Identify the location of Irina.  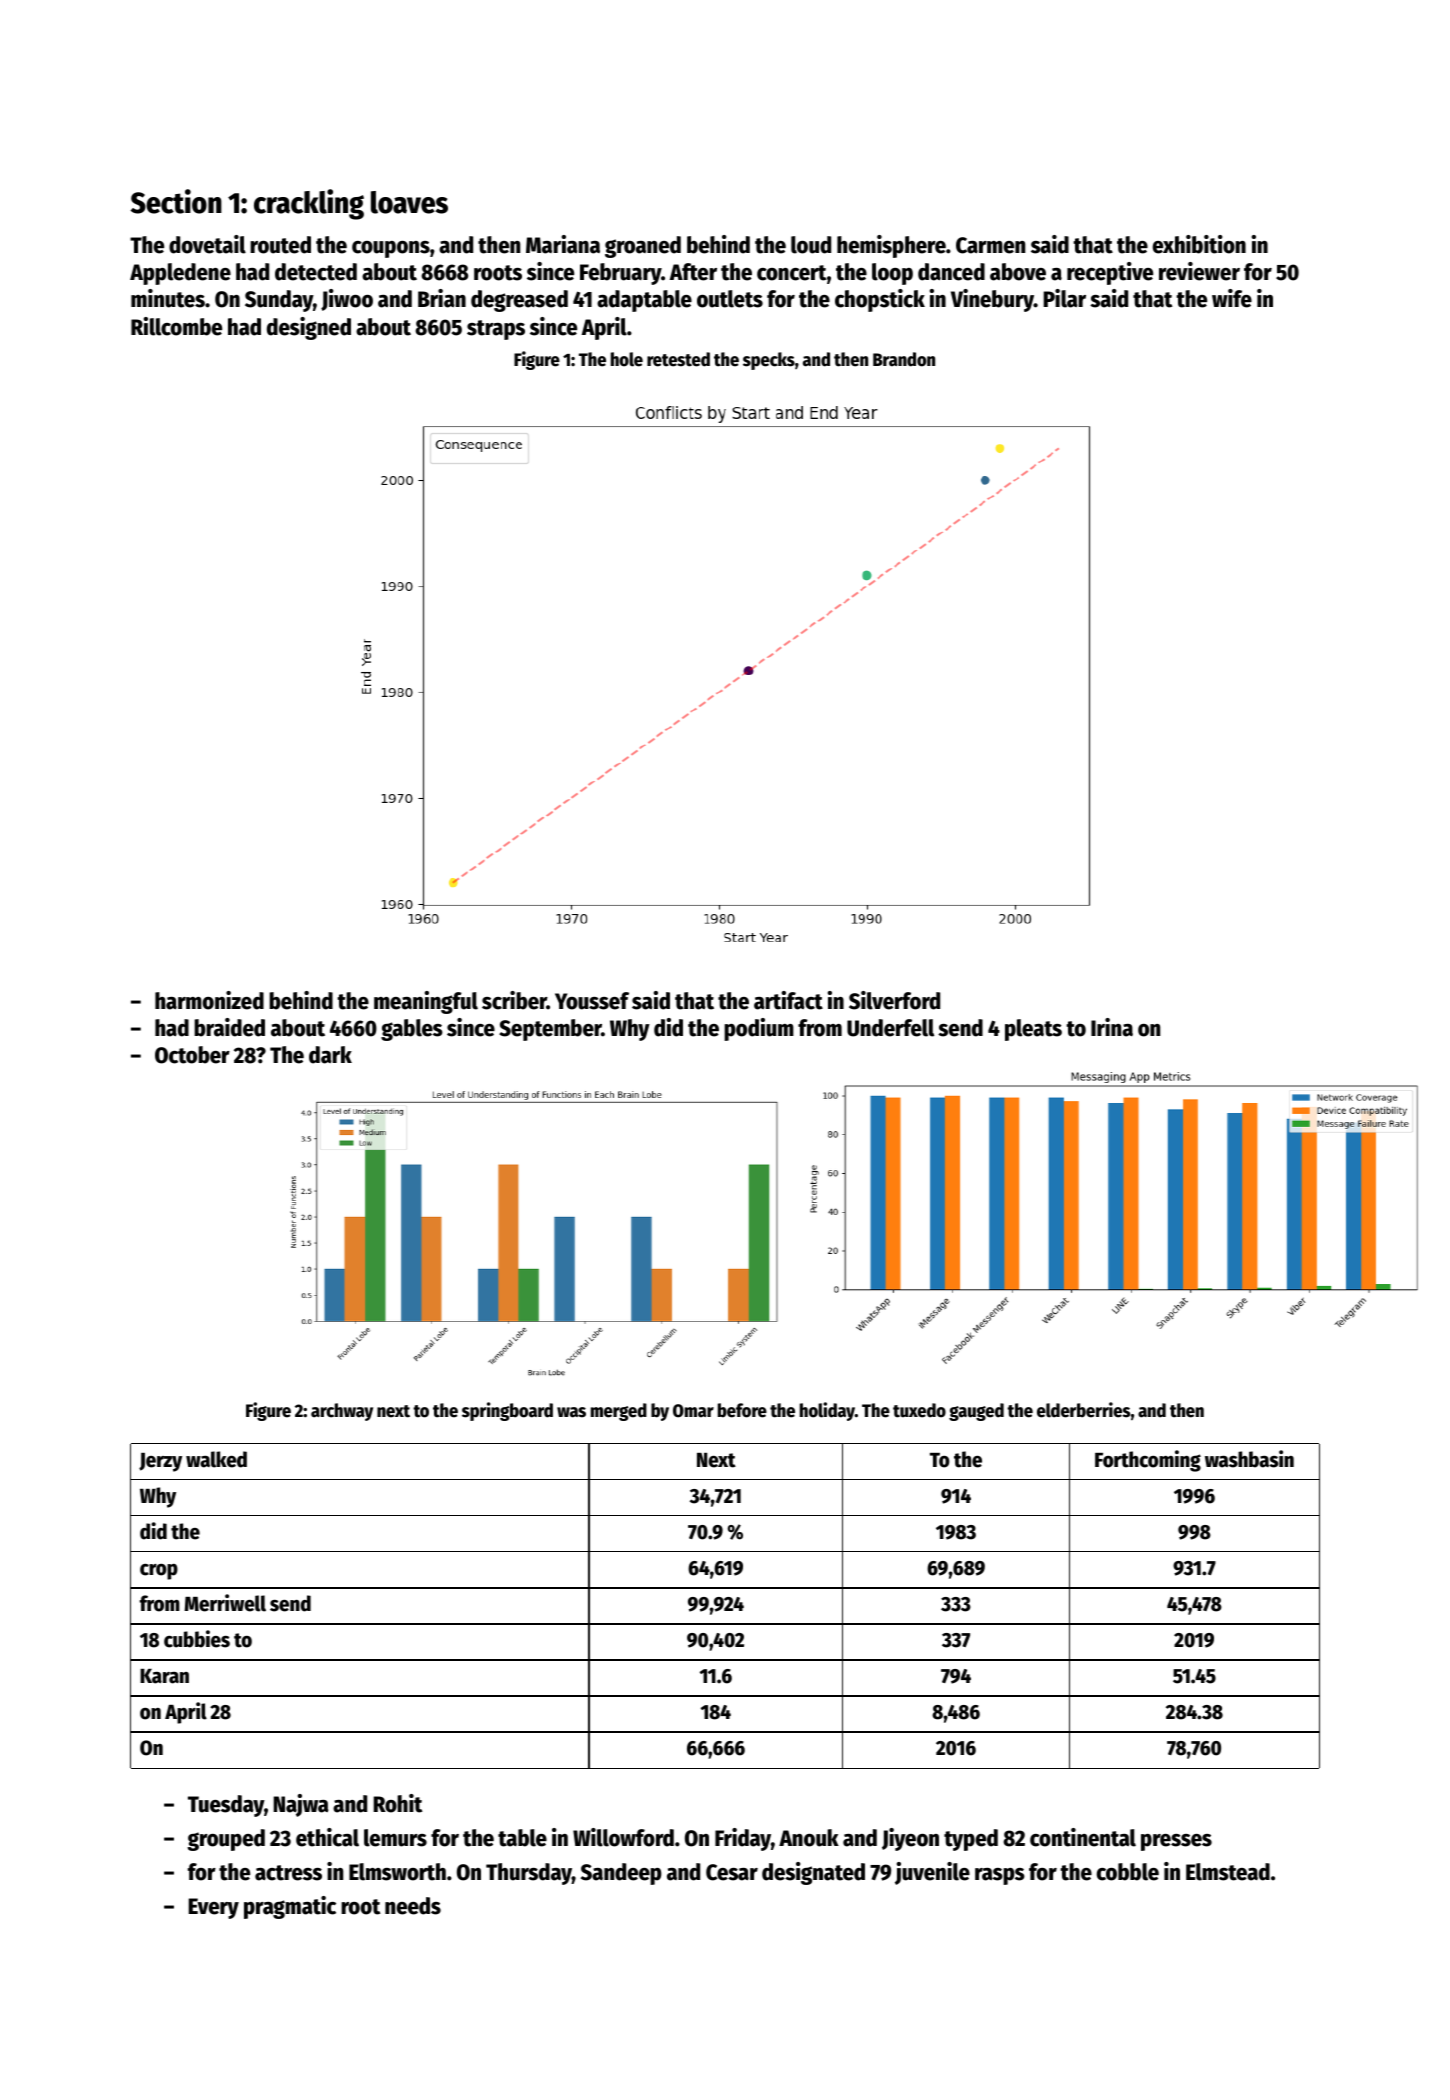
(1112, 1027).
